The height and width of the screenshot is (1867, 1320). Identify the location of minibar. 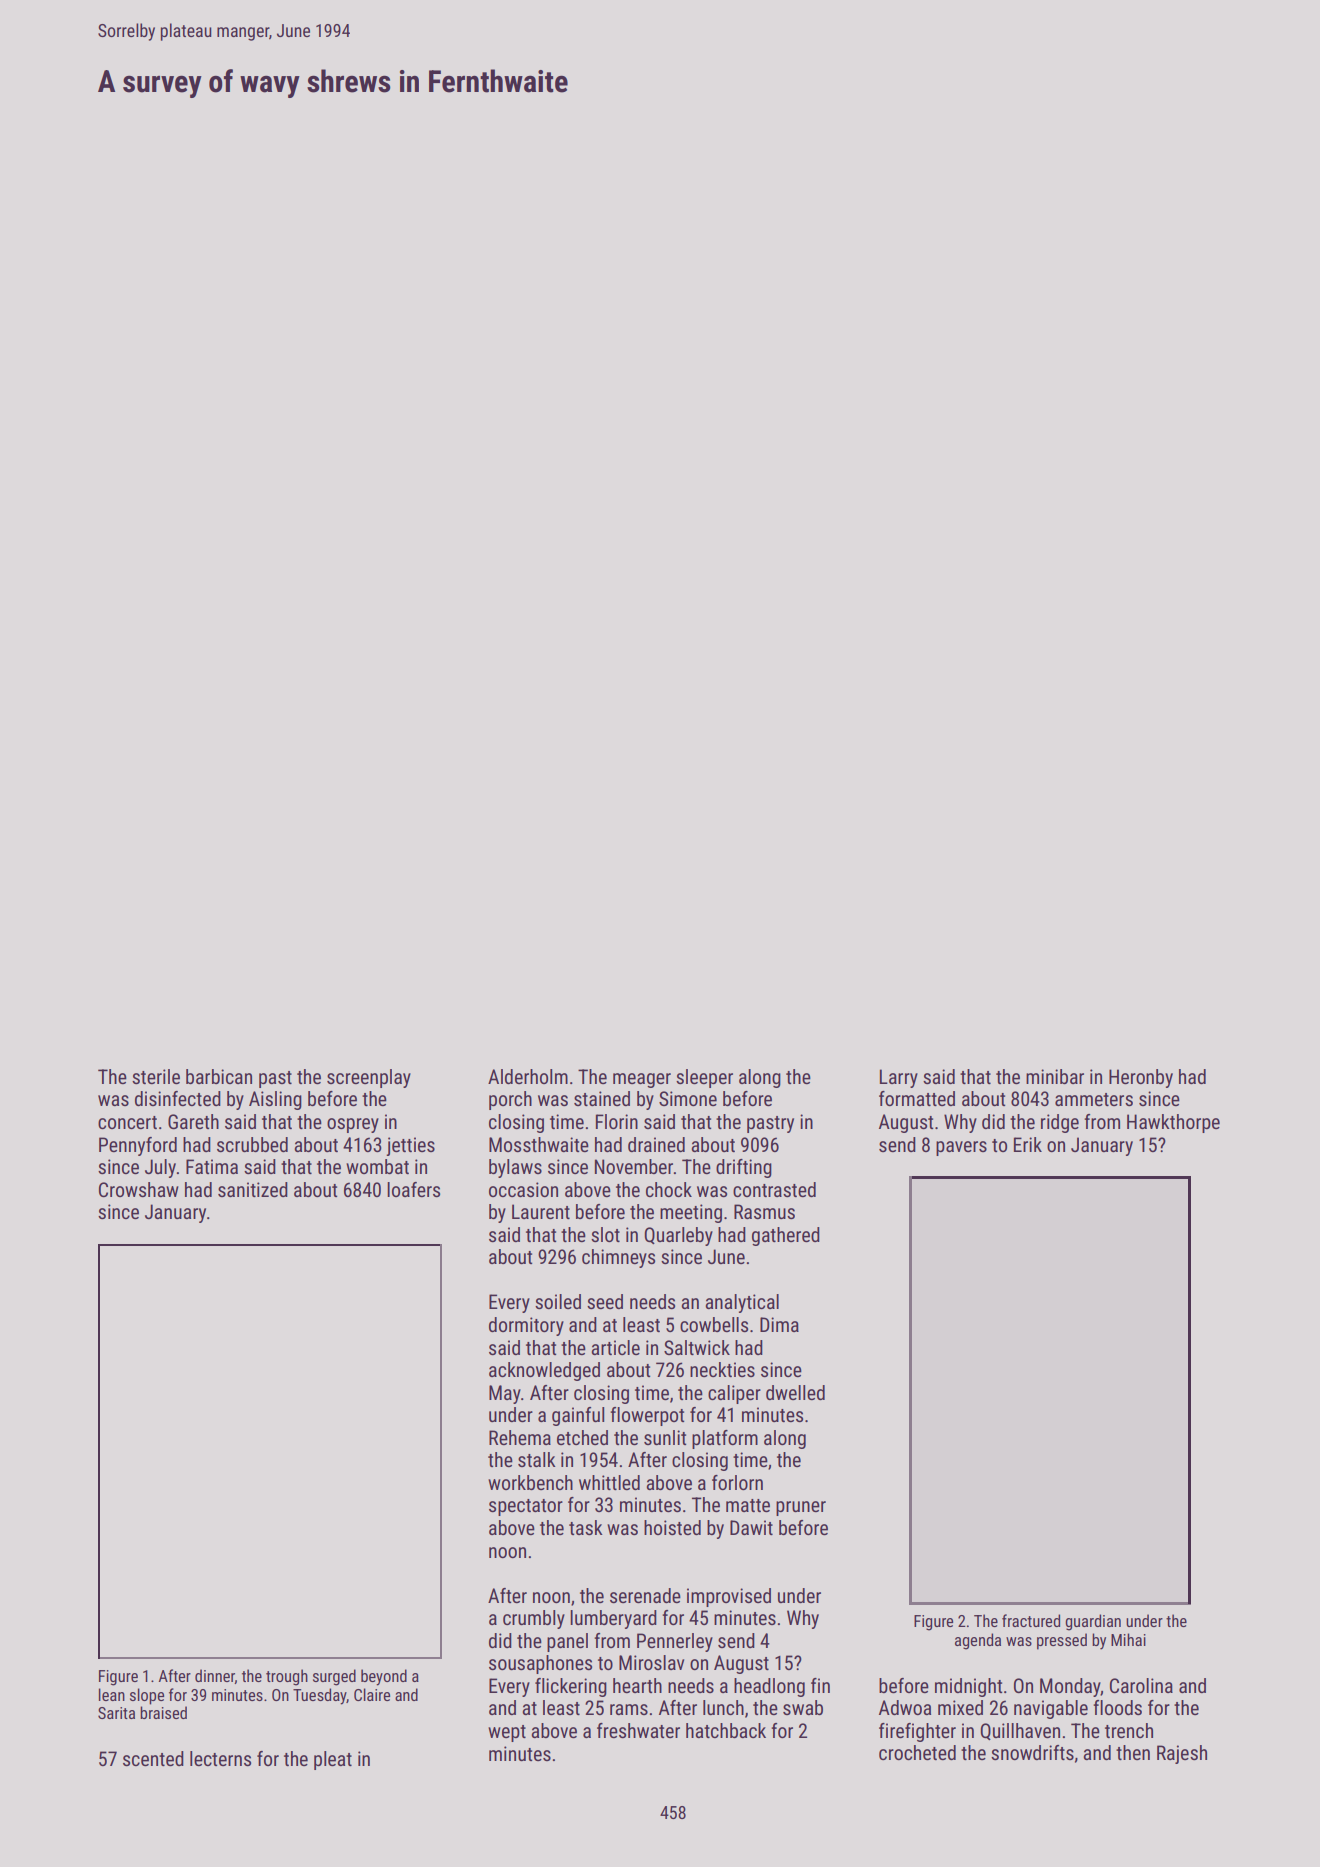
(1055, 1076).
